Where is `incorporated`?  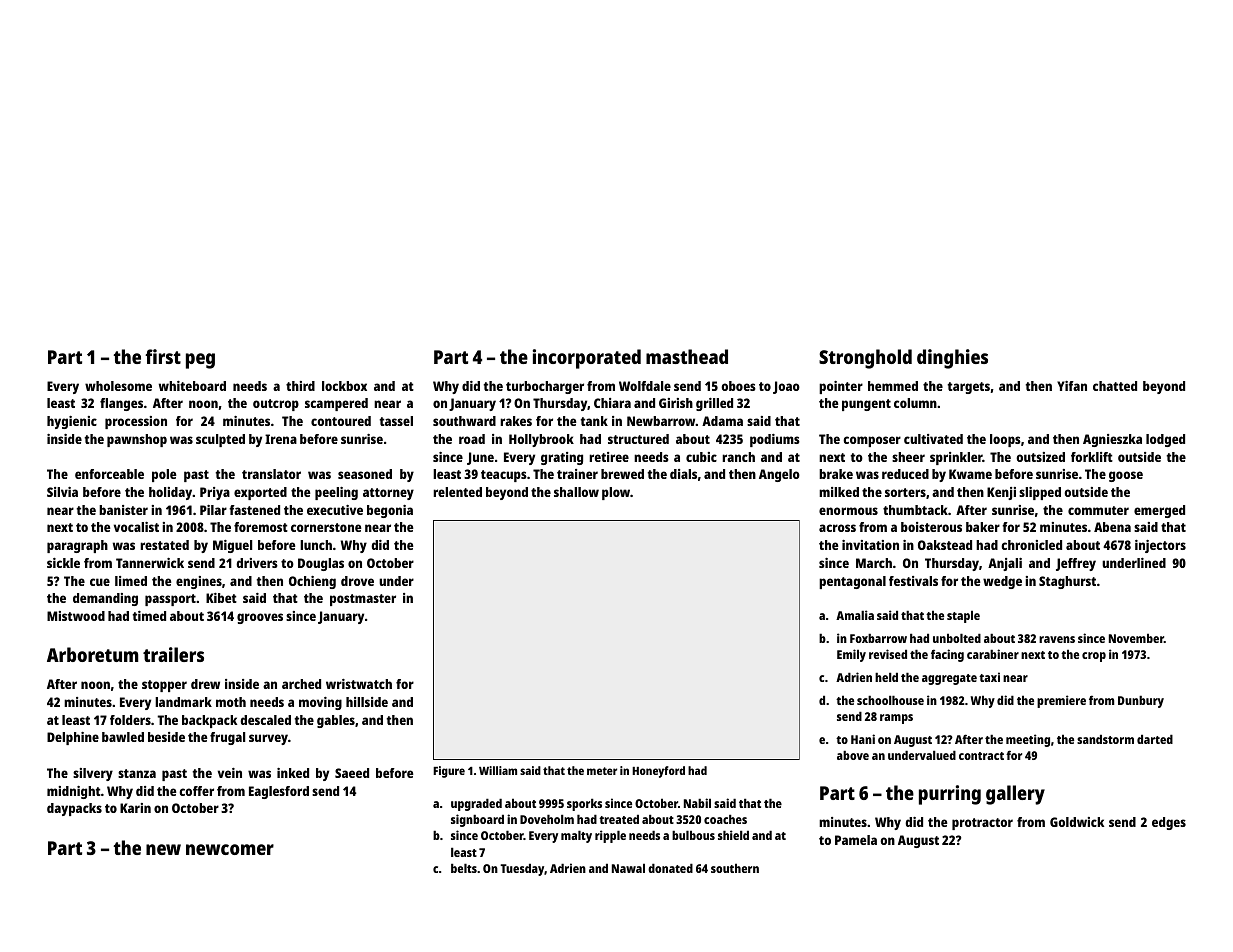 incorporated is located at coordinates (587, 359).
